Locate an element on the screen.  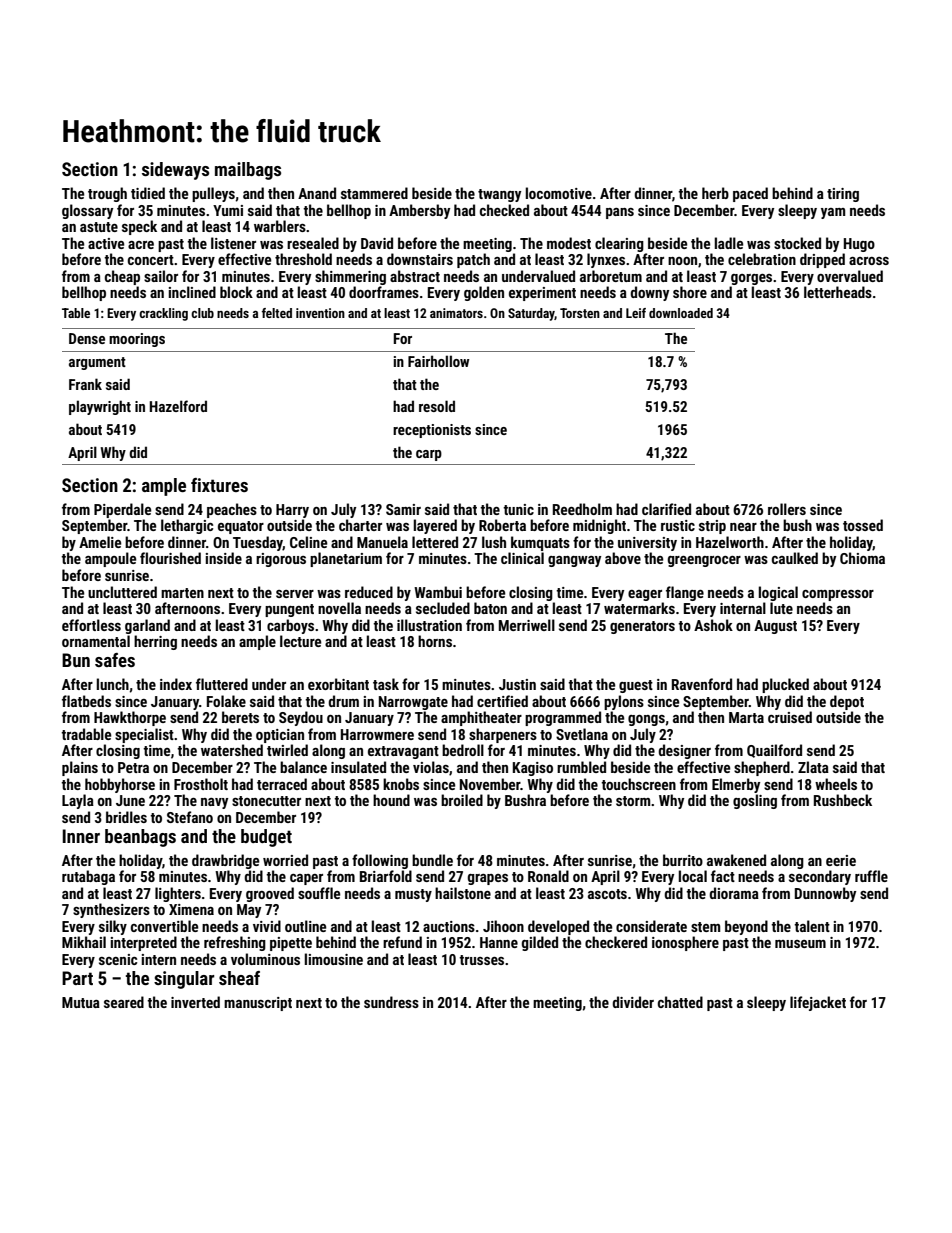
rollers is located at coordinates (787, 509).
